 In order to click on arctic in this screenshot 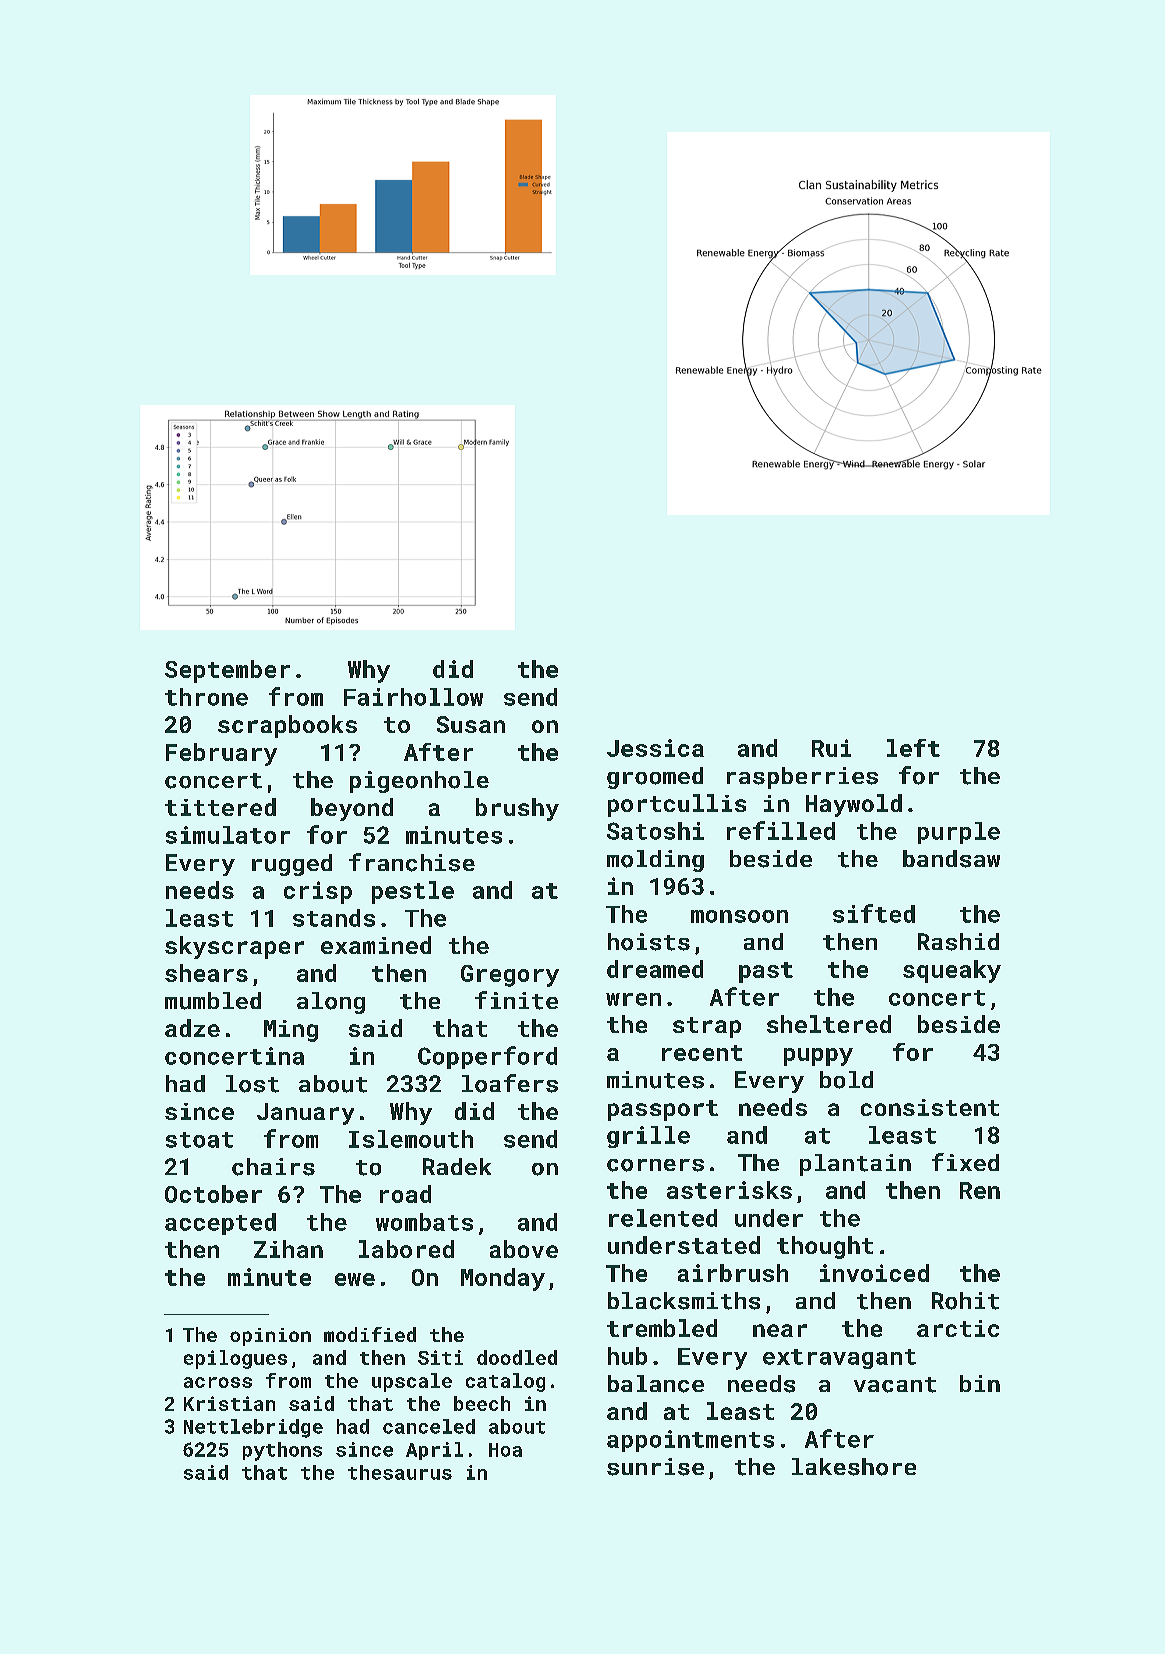, I will do `click(958, 1328)`.
